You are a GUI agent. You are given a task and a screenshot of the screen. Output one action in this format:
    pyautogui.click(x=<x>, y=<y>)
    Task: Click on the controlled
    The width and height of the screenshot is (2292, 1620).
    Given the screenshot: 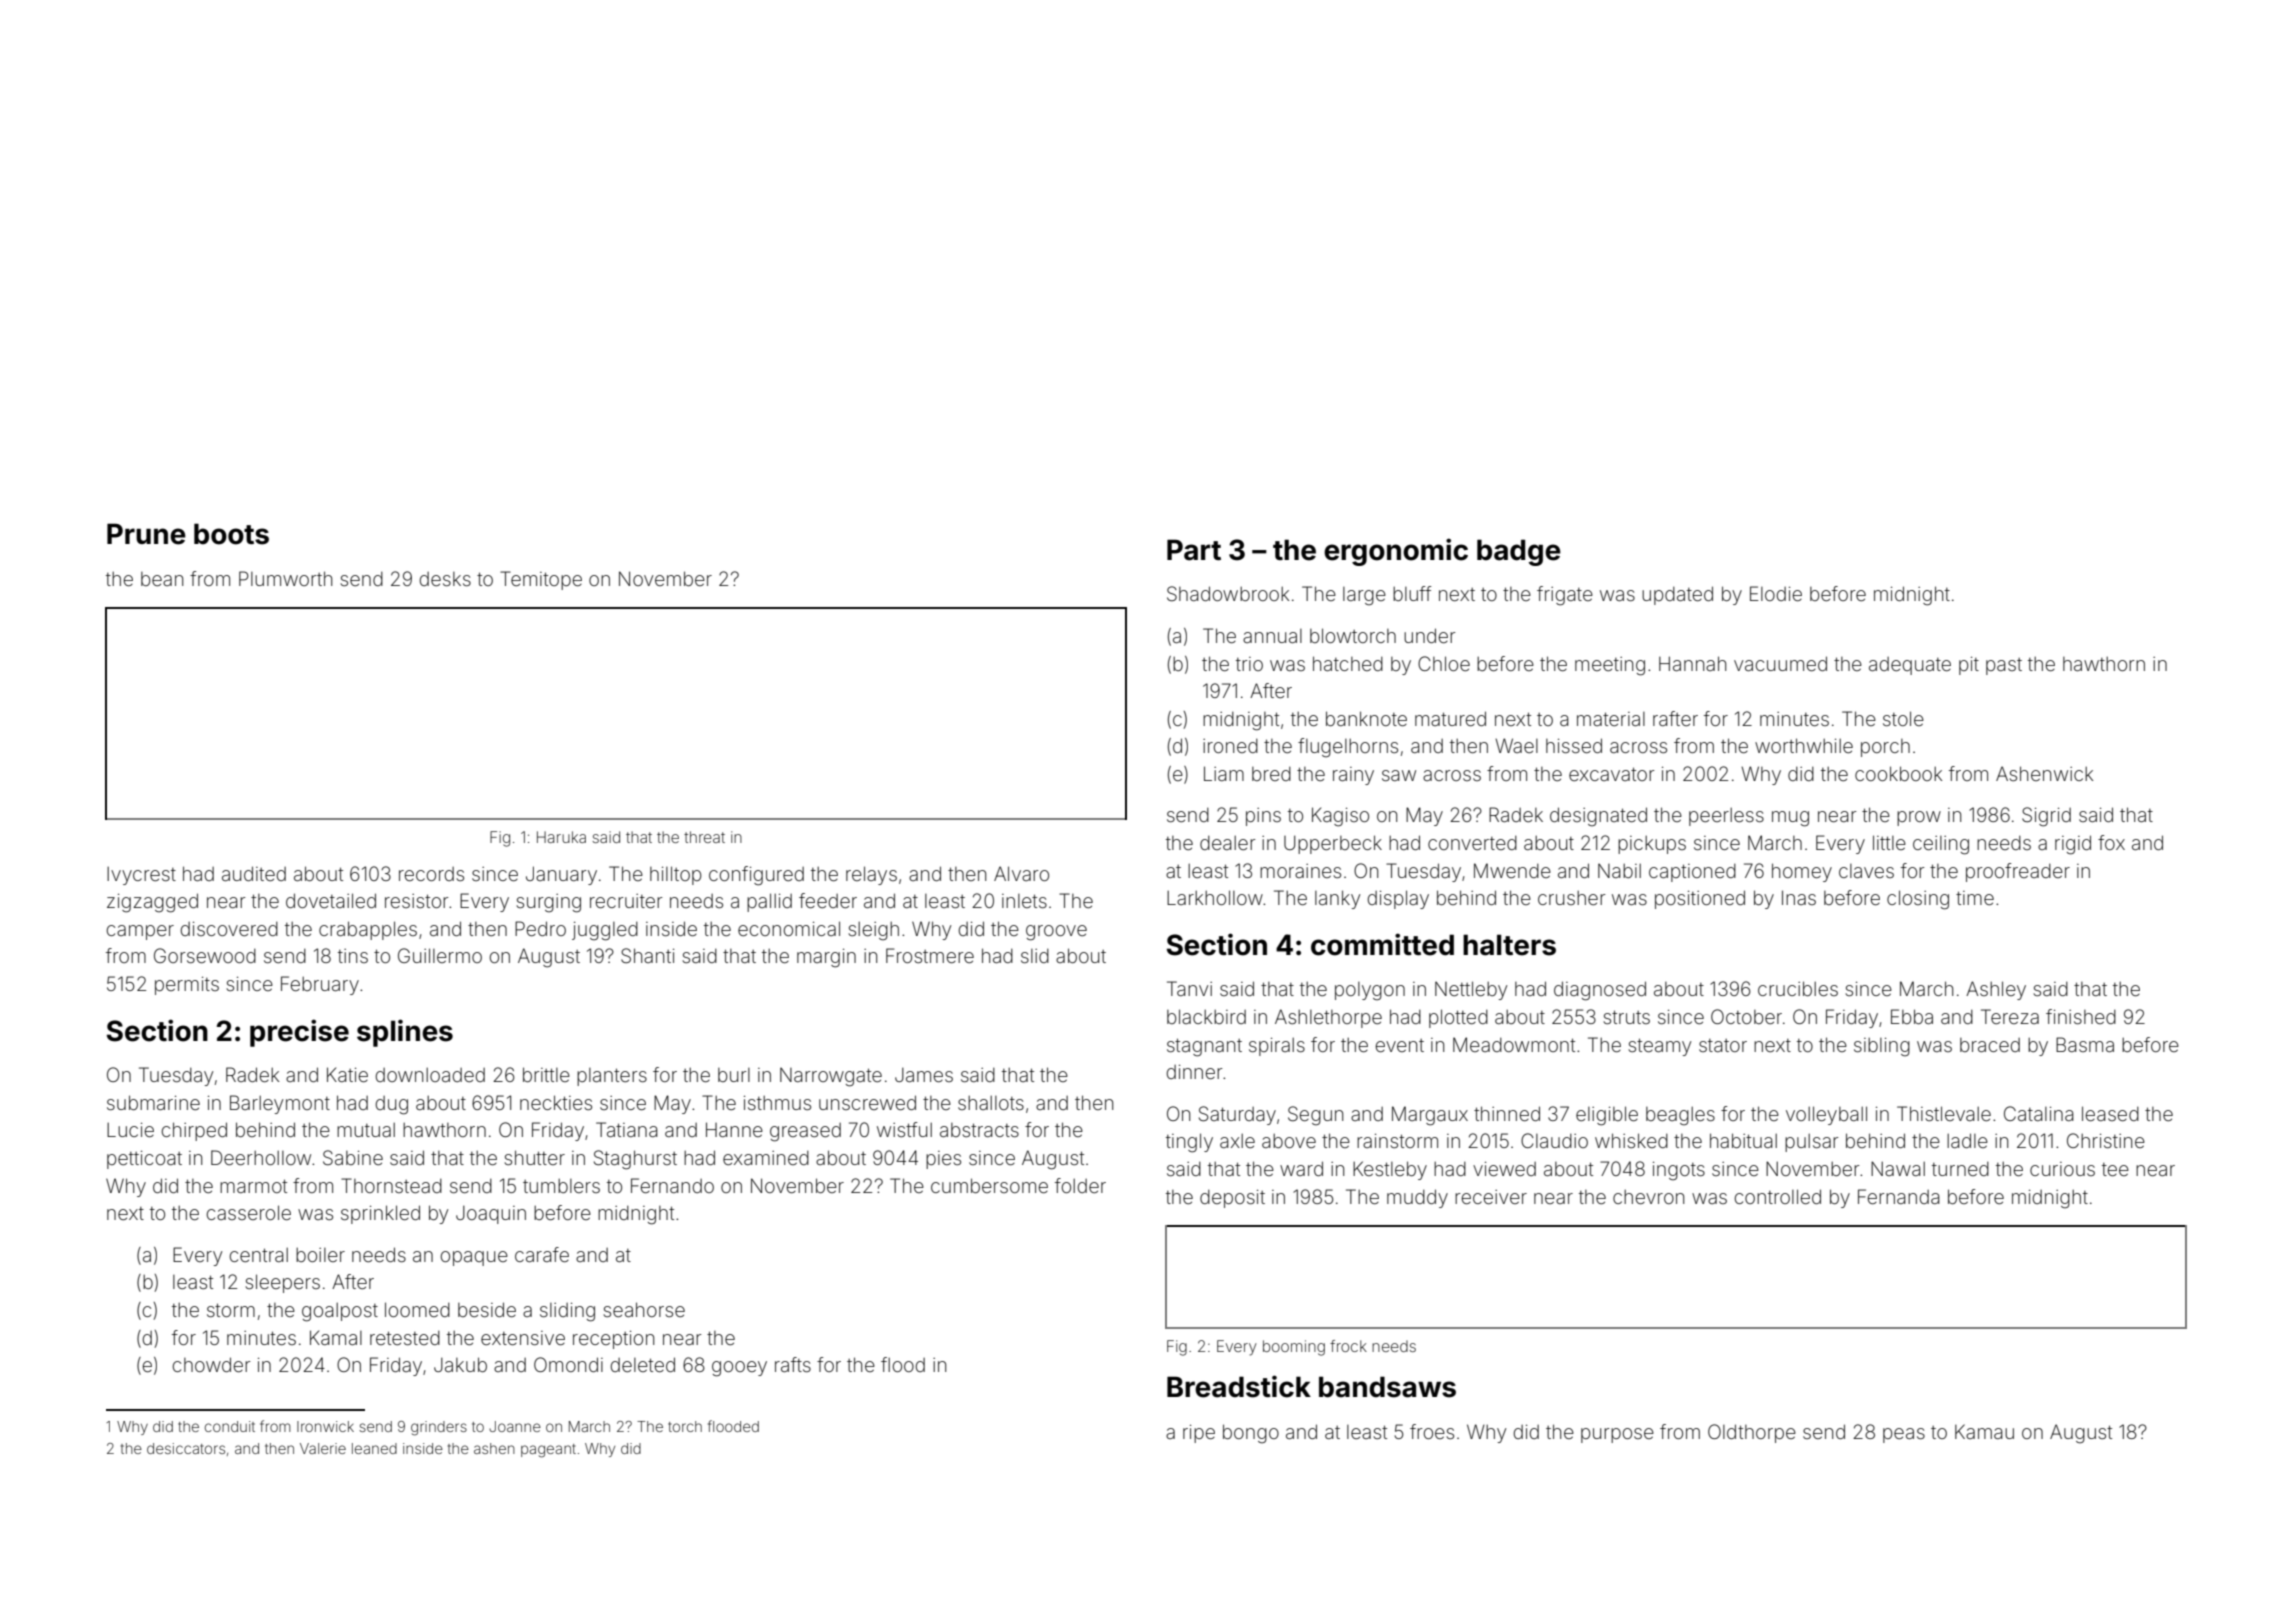 What is the action you would take?
    pyautogui.click(x=1778, y=1196)
